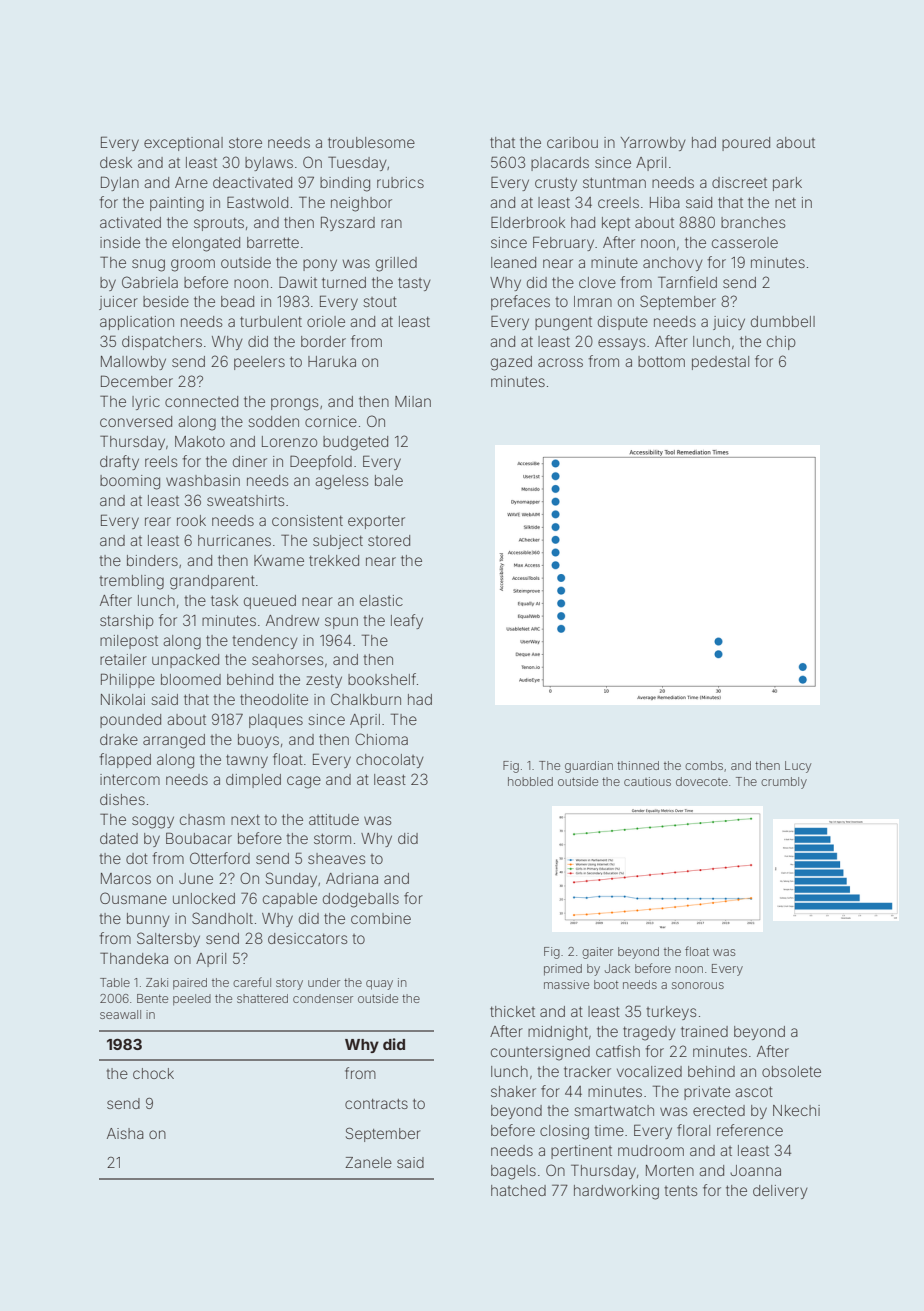 Image resolution: width=924 pixels, height=1311 pixels. Describe the element at coordinates (745, 242) in the screenshot. I see `casserole` at that location.
